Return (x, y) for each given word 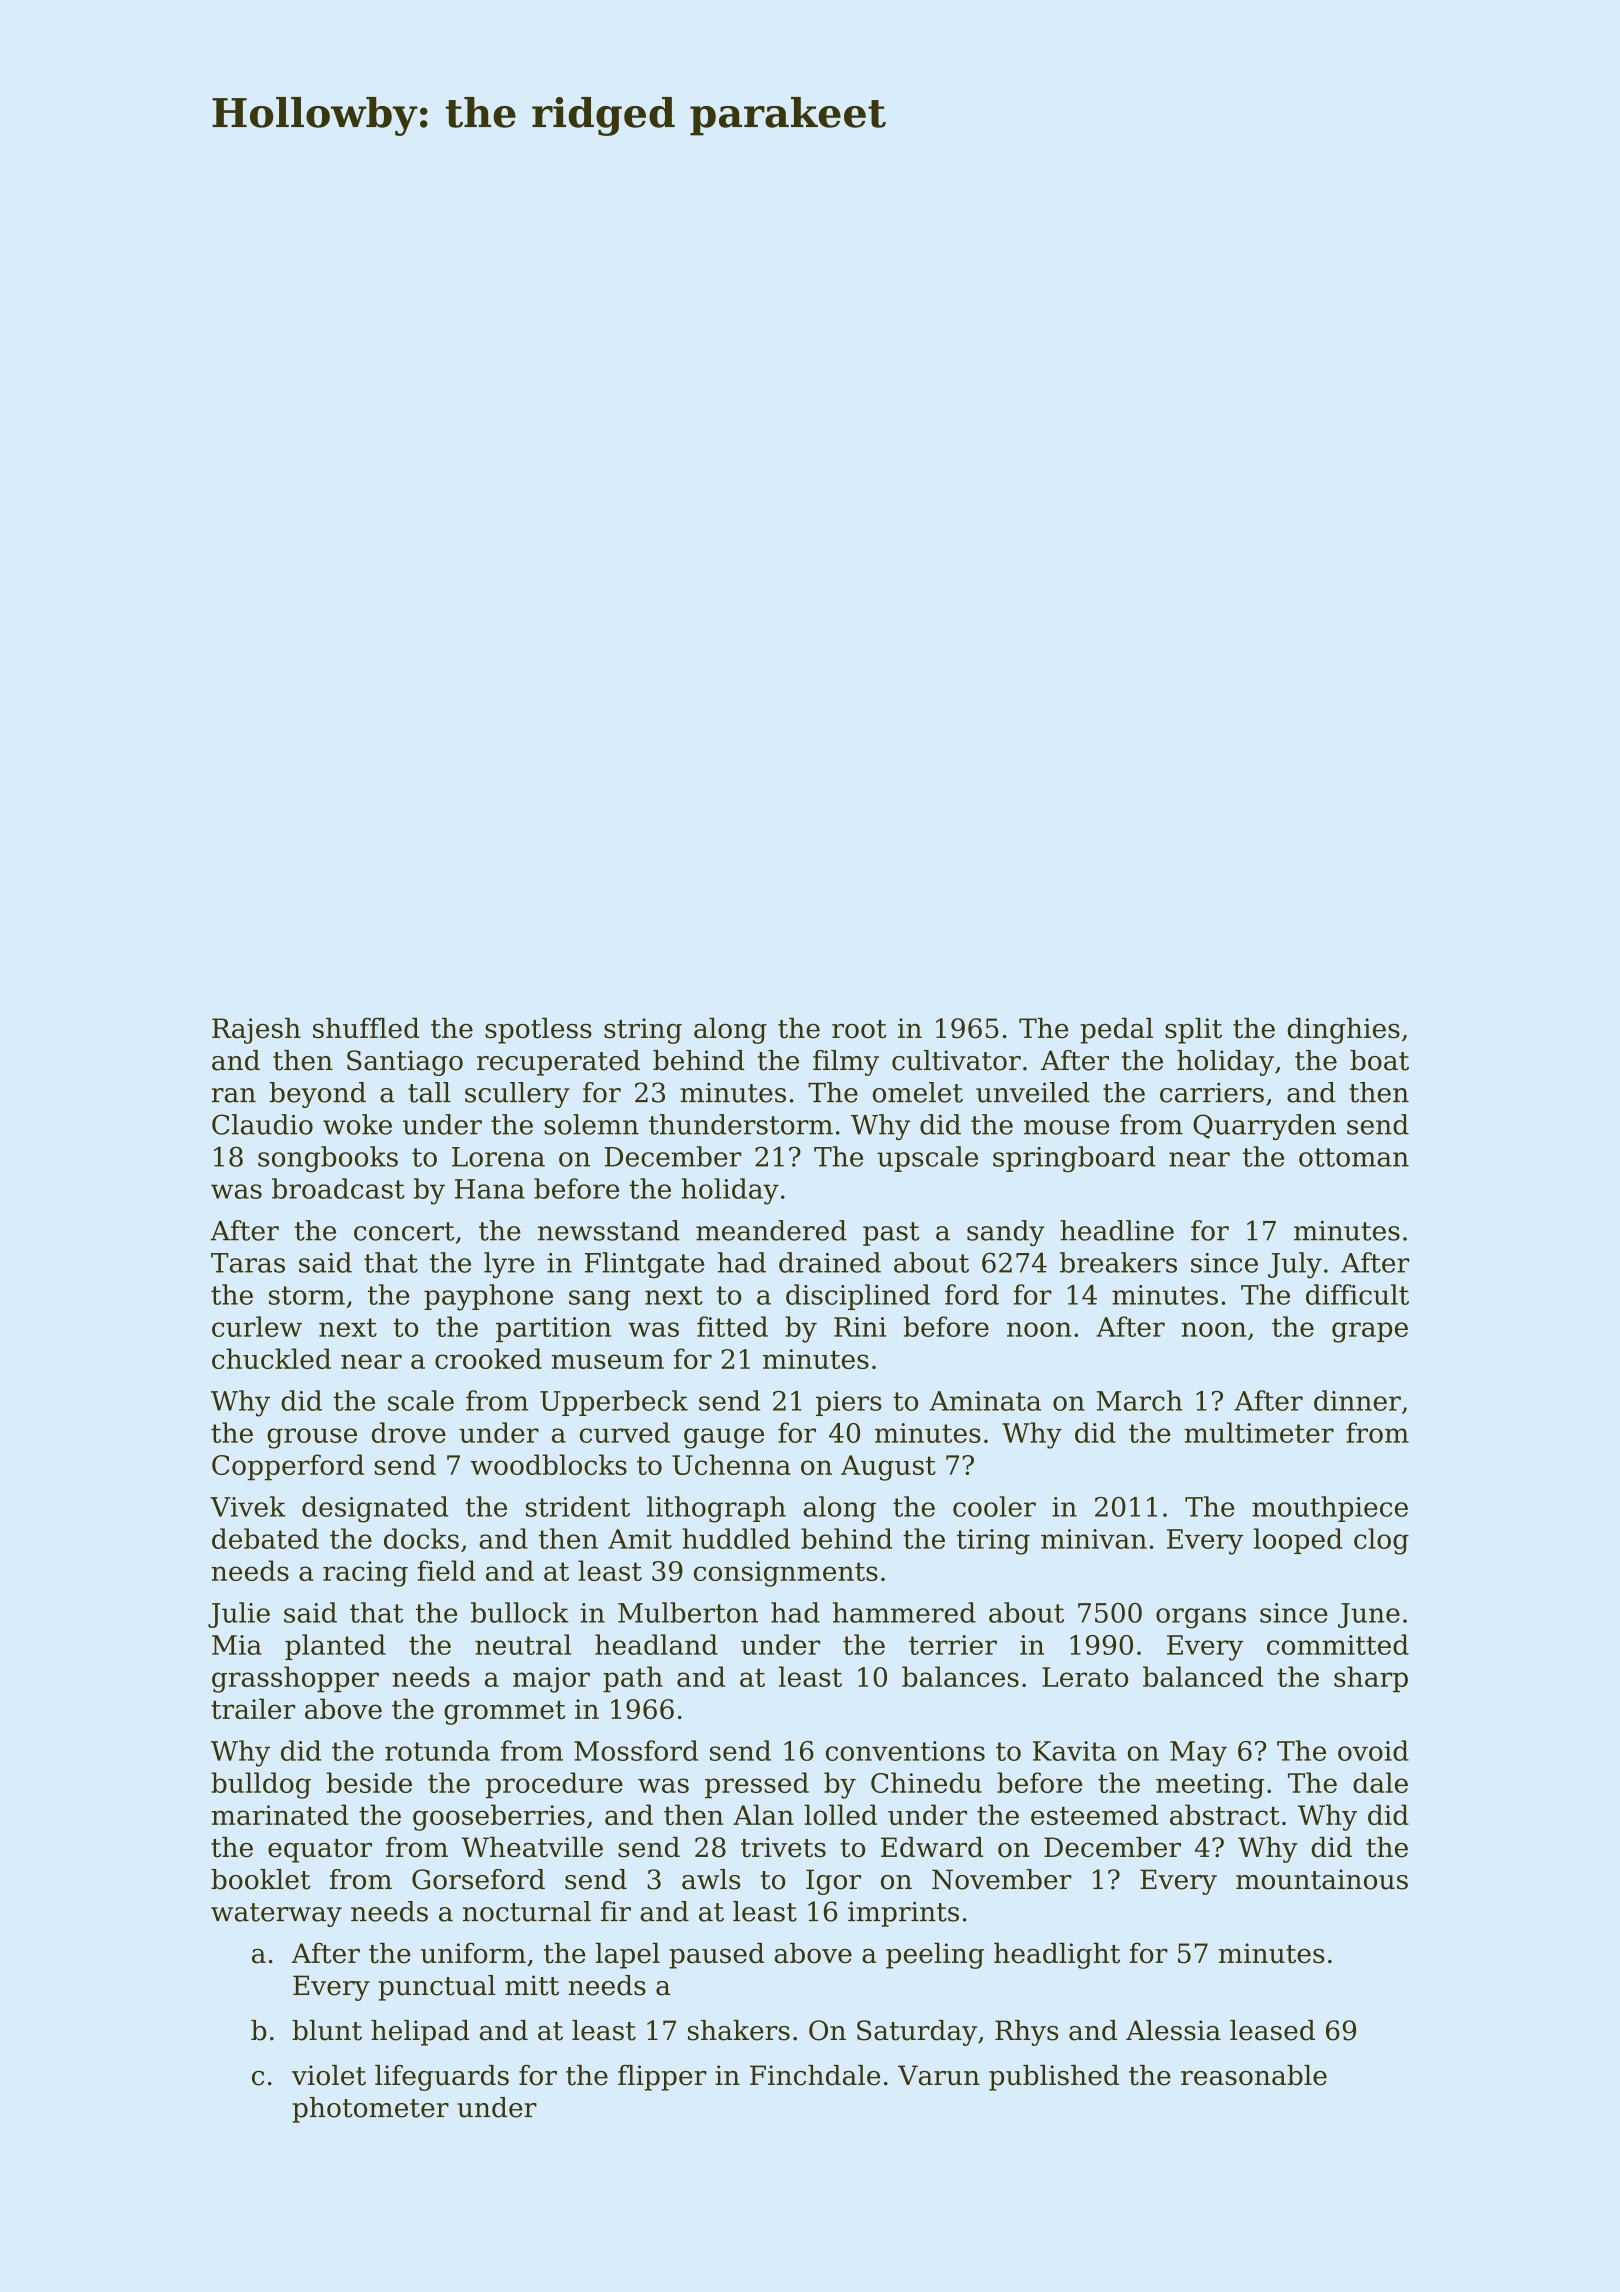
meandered (771, 1230)
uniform (473, 1953)
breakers (1118, 1262)
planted (335, 1647)
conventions (905, 1751)
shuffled (366, 1028)
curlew (257, 1326)
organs (1201, 1618)
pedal (1116, 1031)
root (859, 1029)
